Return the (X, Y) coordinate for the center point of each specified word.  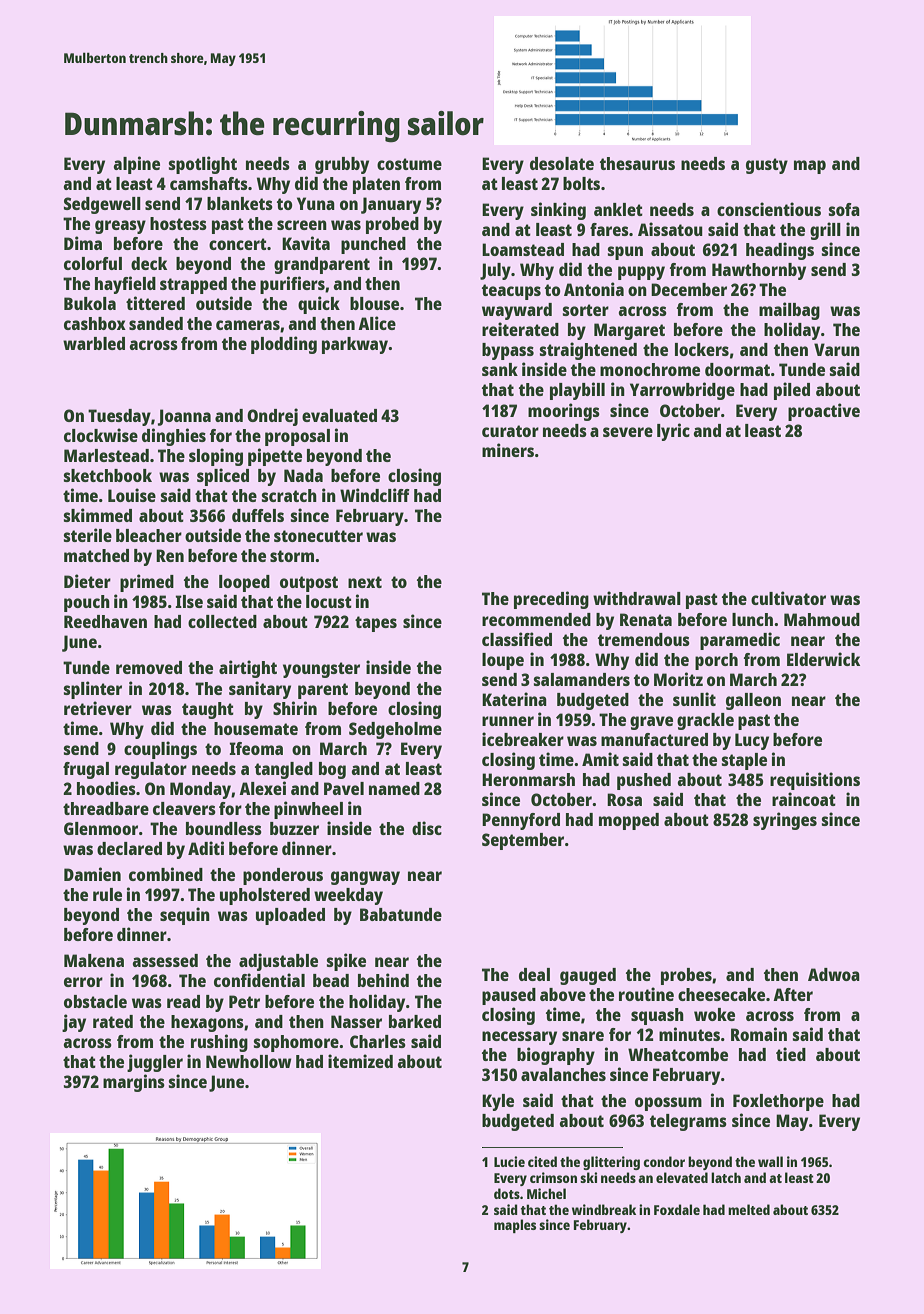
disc (427, 828)
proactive (824, 412)
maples (515, 1226)
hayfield (125, 285)
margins (134, 1083)
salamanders (582, 679)
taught (208, 710)
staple (744, 761)
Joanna (184, 417)
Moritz (678, 679)
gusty (767, 166)
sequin (185, 916)
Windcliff (375, 495)
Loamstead (523, 249)
